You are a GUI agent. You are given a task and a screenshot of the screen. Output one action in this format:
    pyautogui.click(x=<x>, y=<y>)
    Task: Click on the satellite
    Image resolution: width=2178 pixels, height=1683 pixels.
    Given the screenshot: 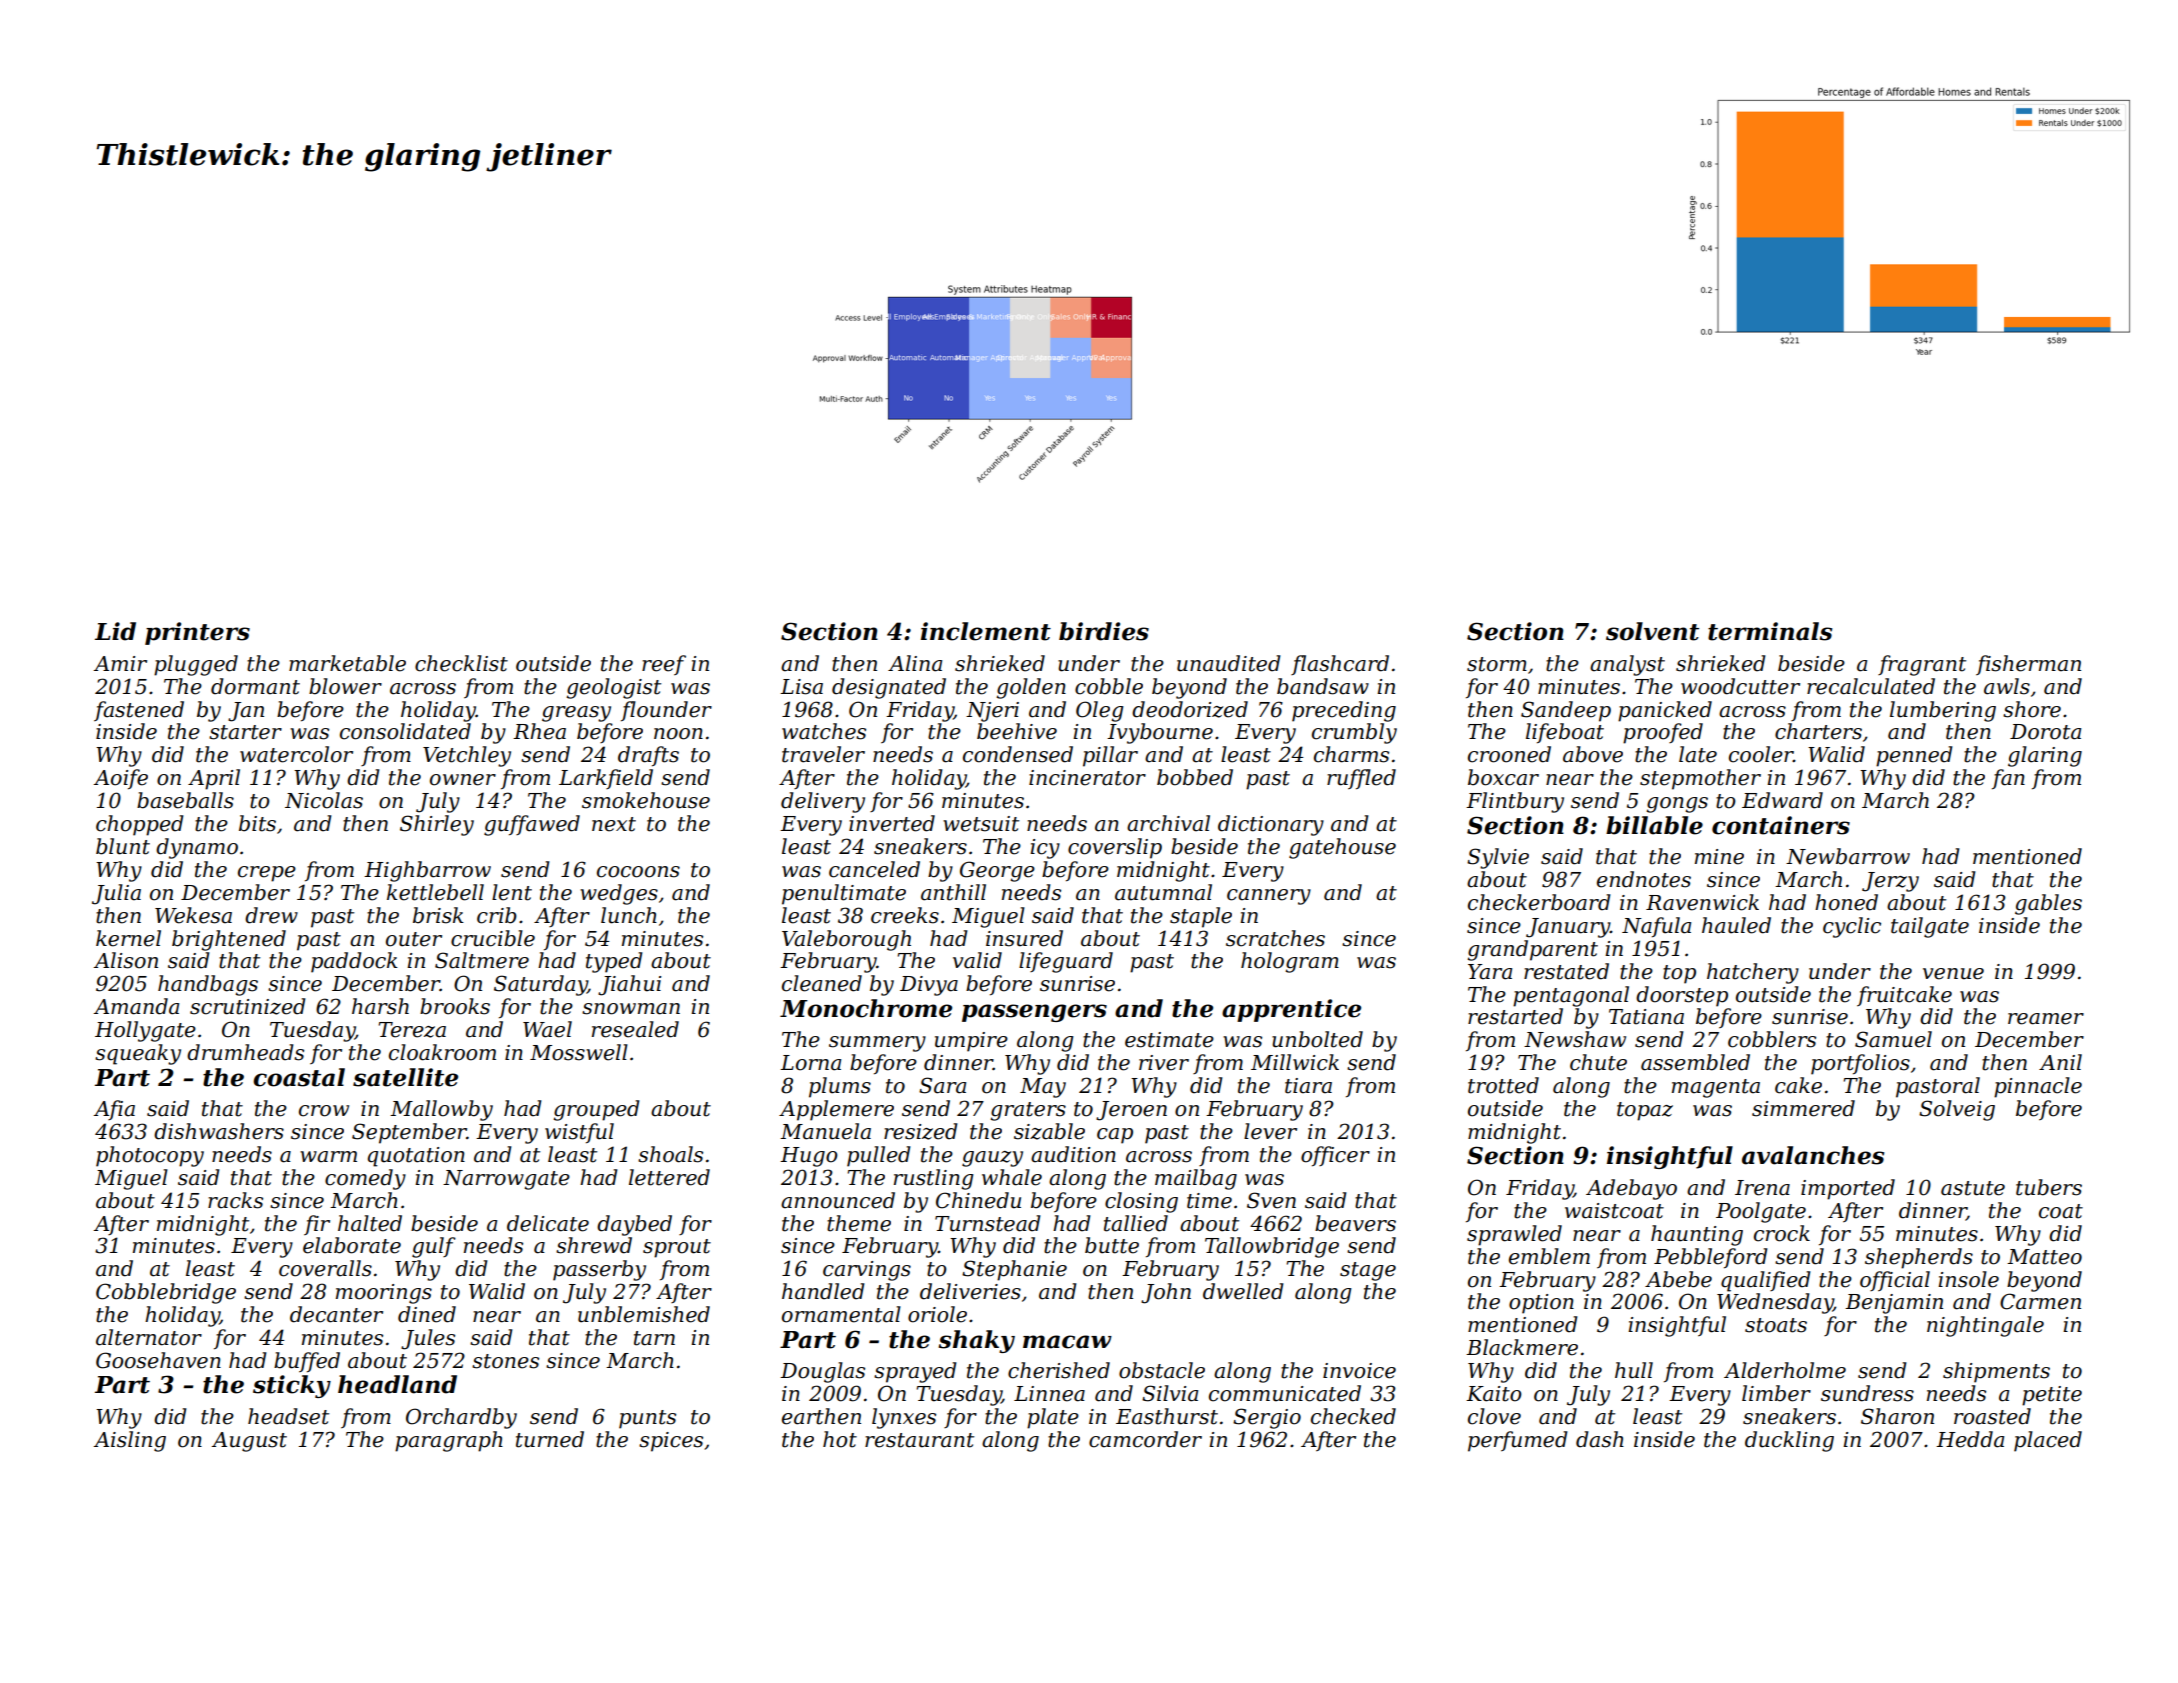 What is the action you would take?
    pyautogui.click(x=405, y=1077)
